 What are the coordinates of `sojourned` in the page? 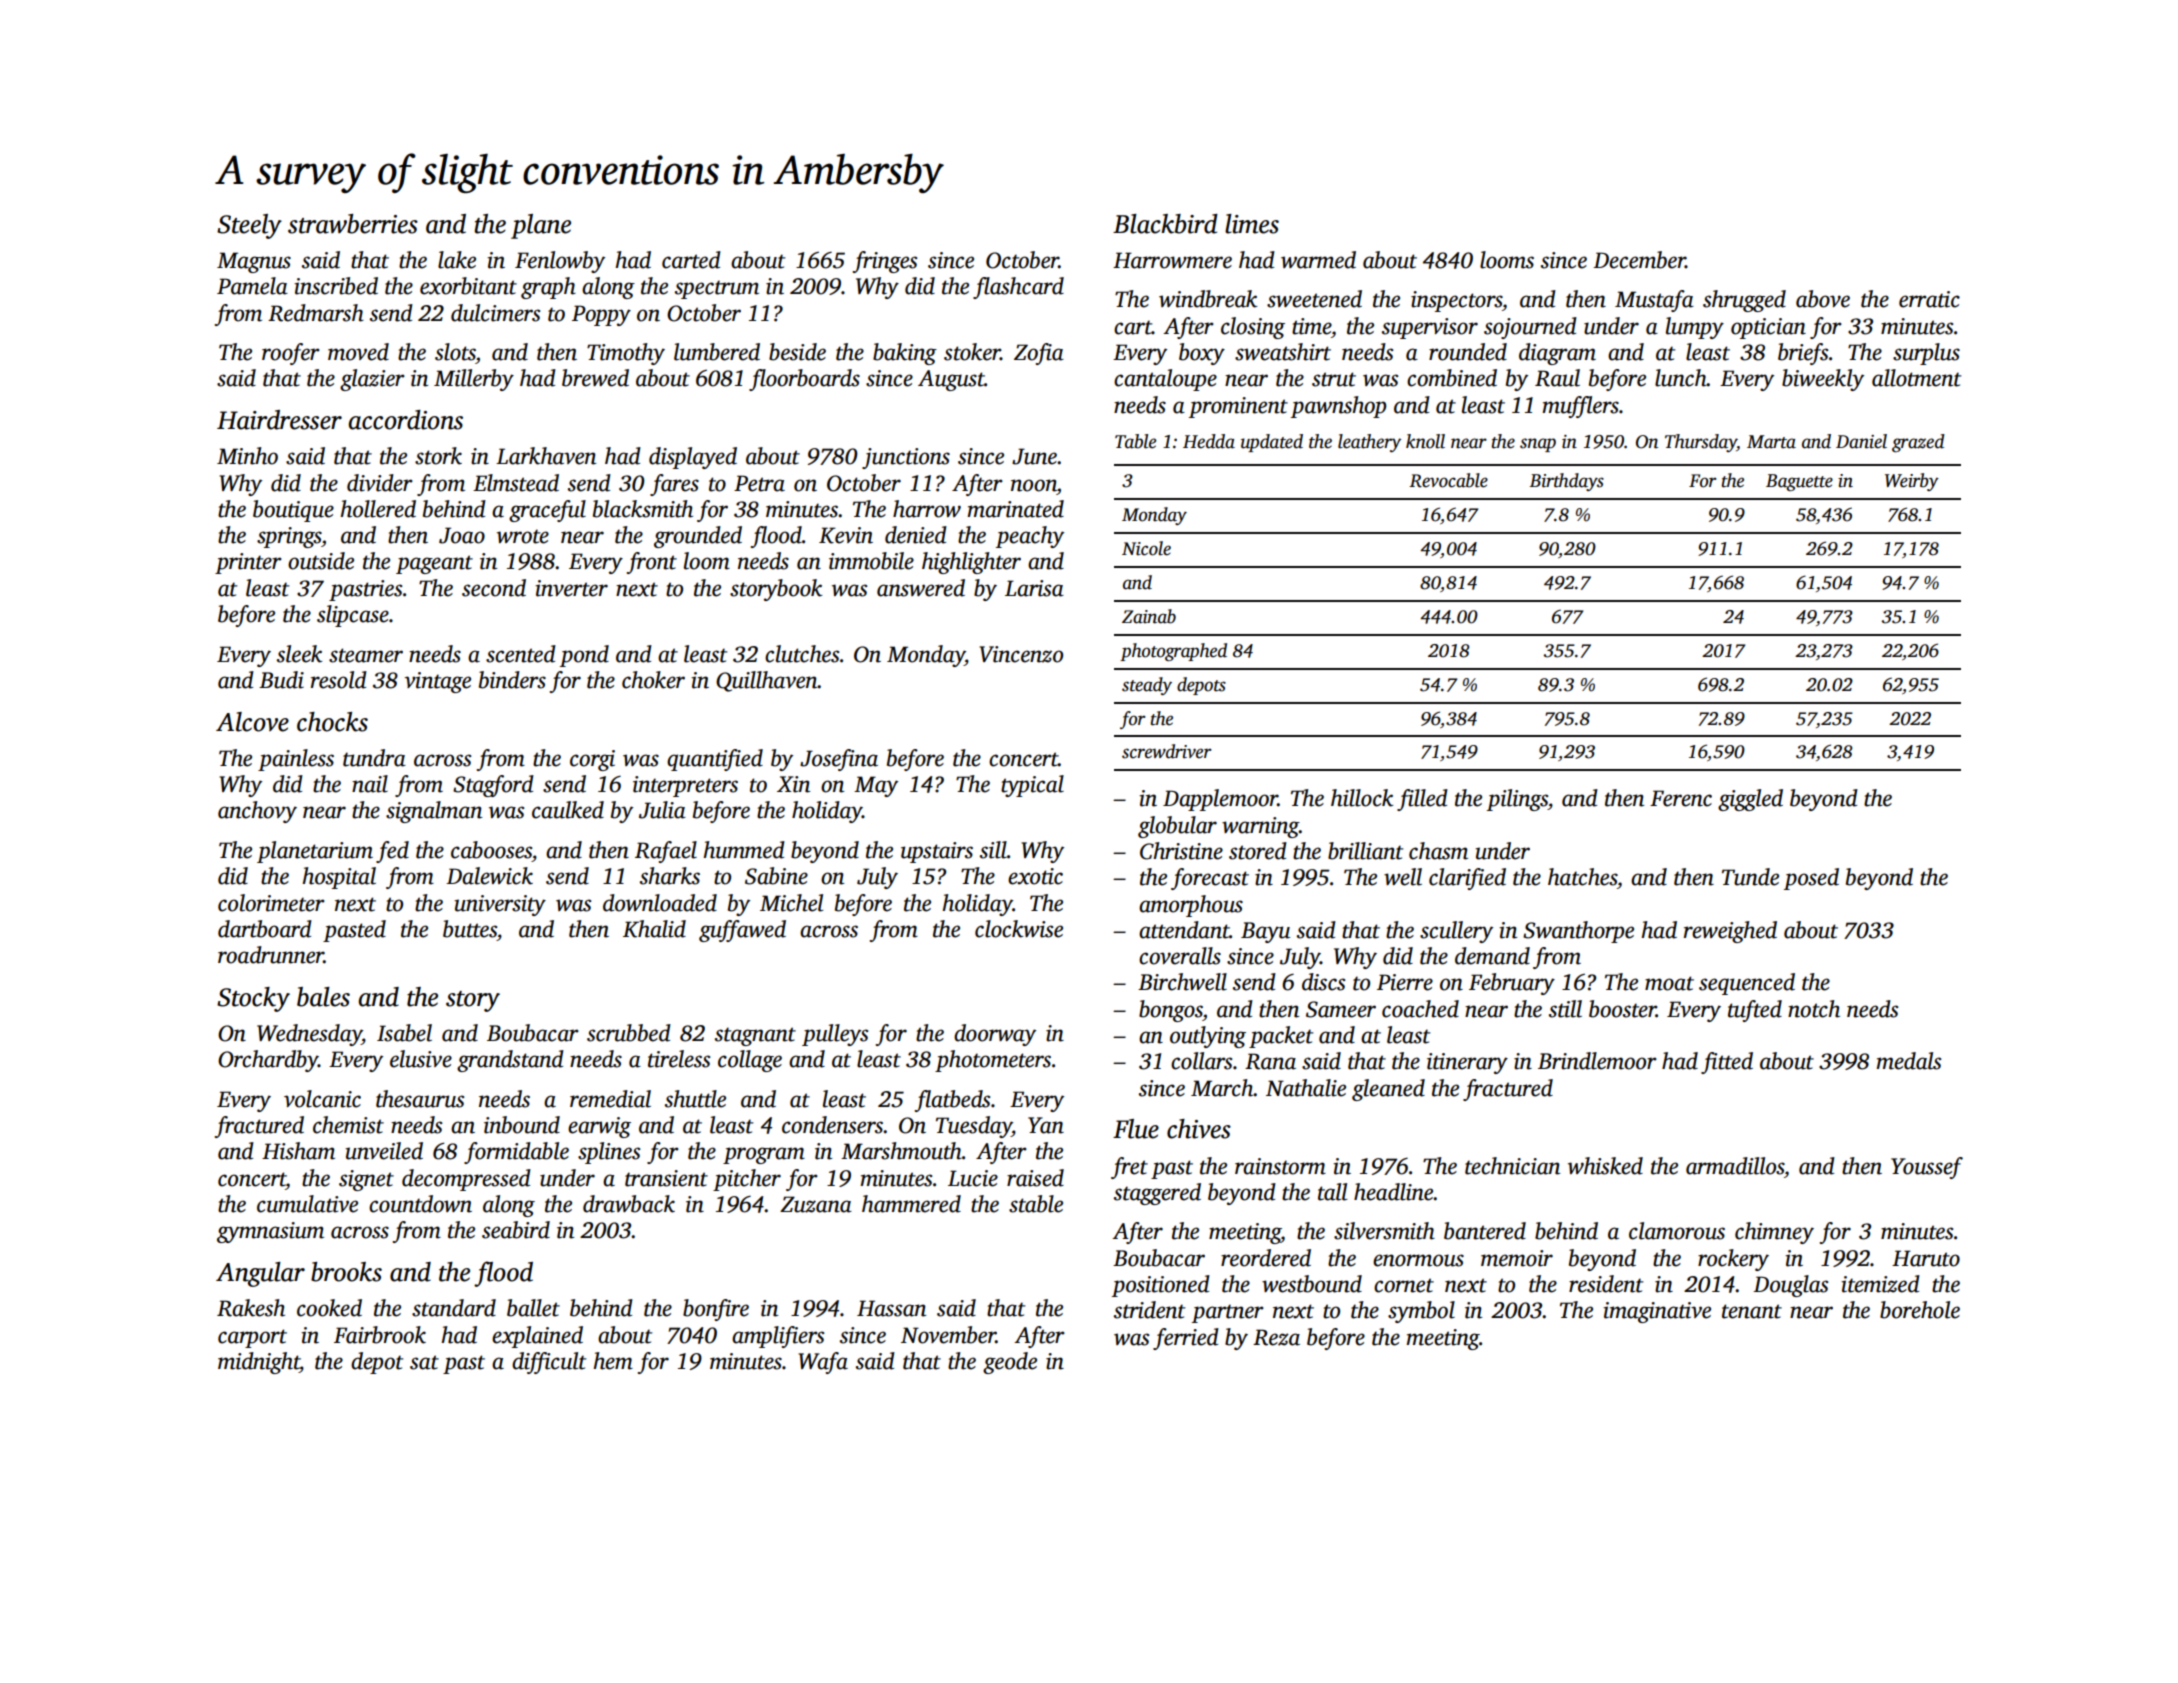 It's located at (1530, 328).
